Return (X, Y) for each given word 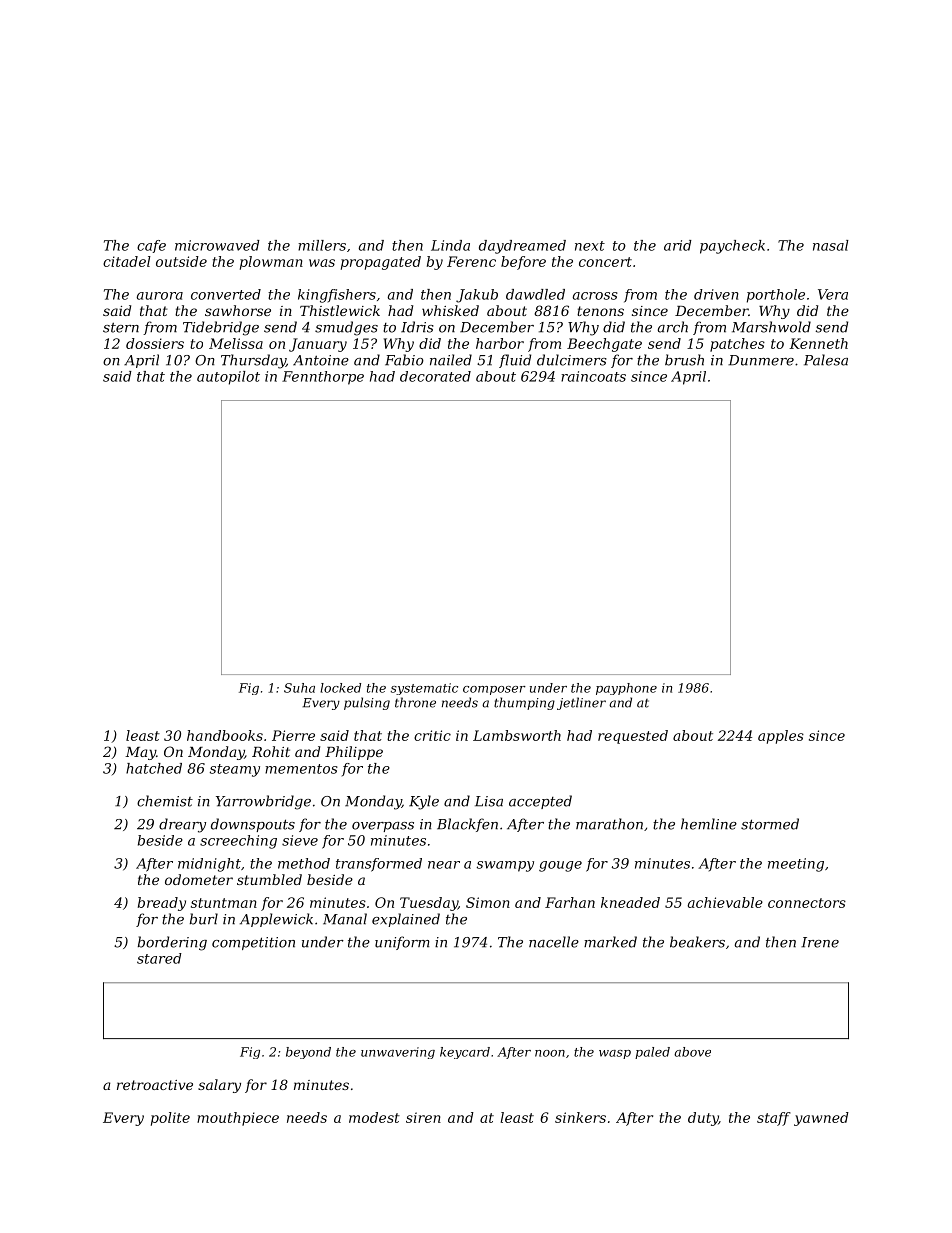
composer (494, 690)
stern (121, 327)
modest (374, 1117)
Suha (299, 688)
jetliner (581, 703)
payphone (626, 689)
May (140, 753)
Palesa (826, 360)
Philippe (354, 753)
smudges (346, 328)
